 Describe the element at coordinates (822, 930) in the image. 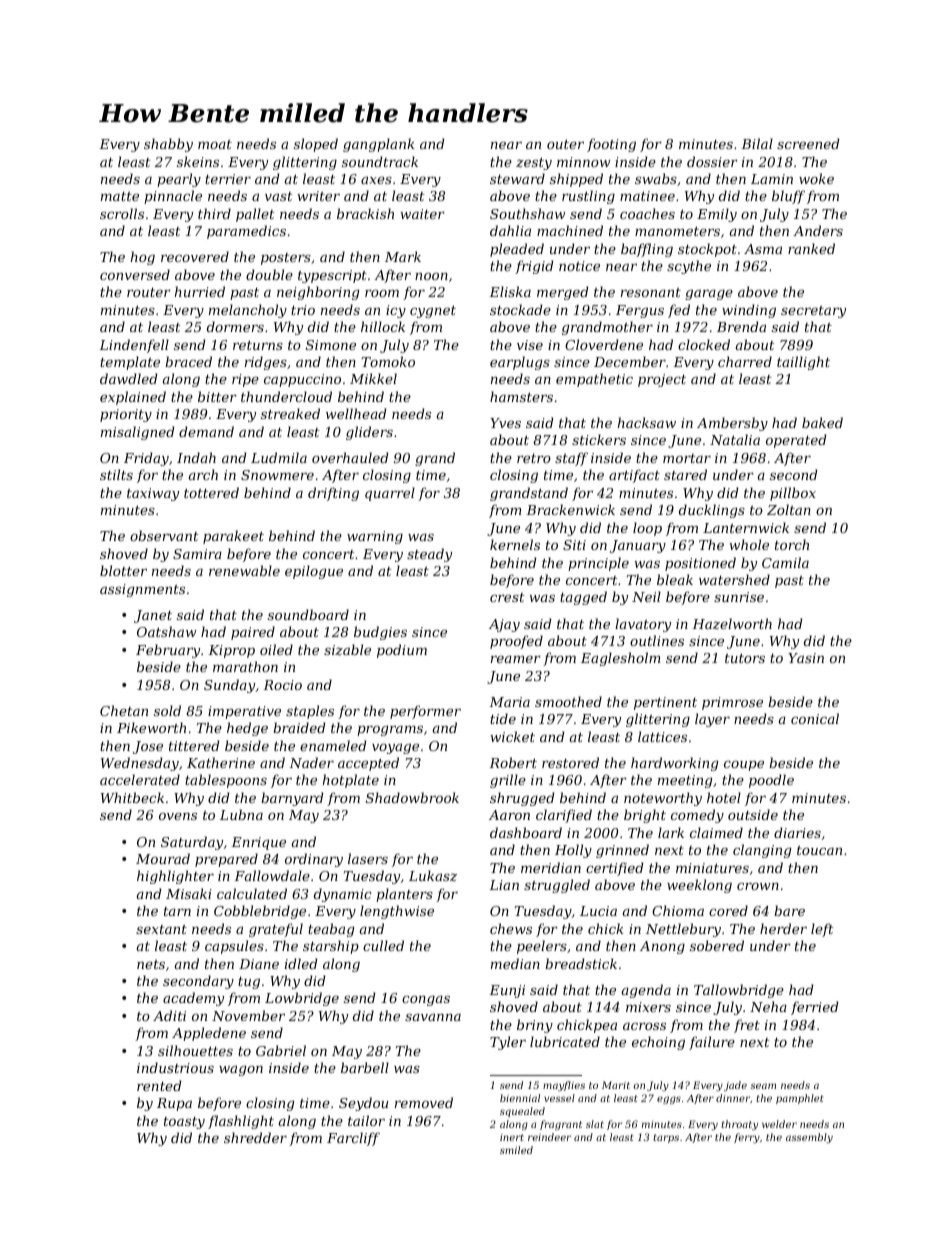

I see `left` at that location.
